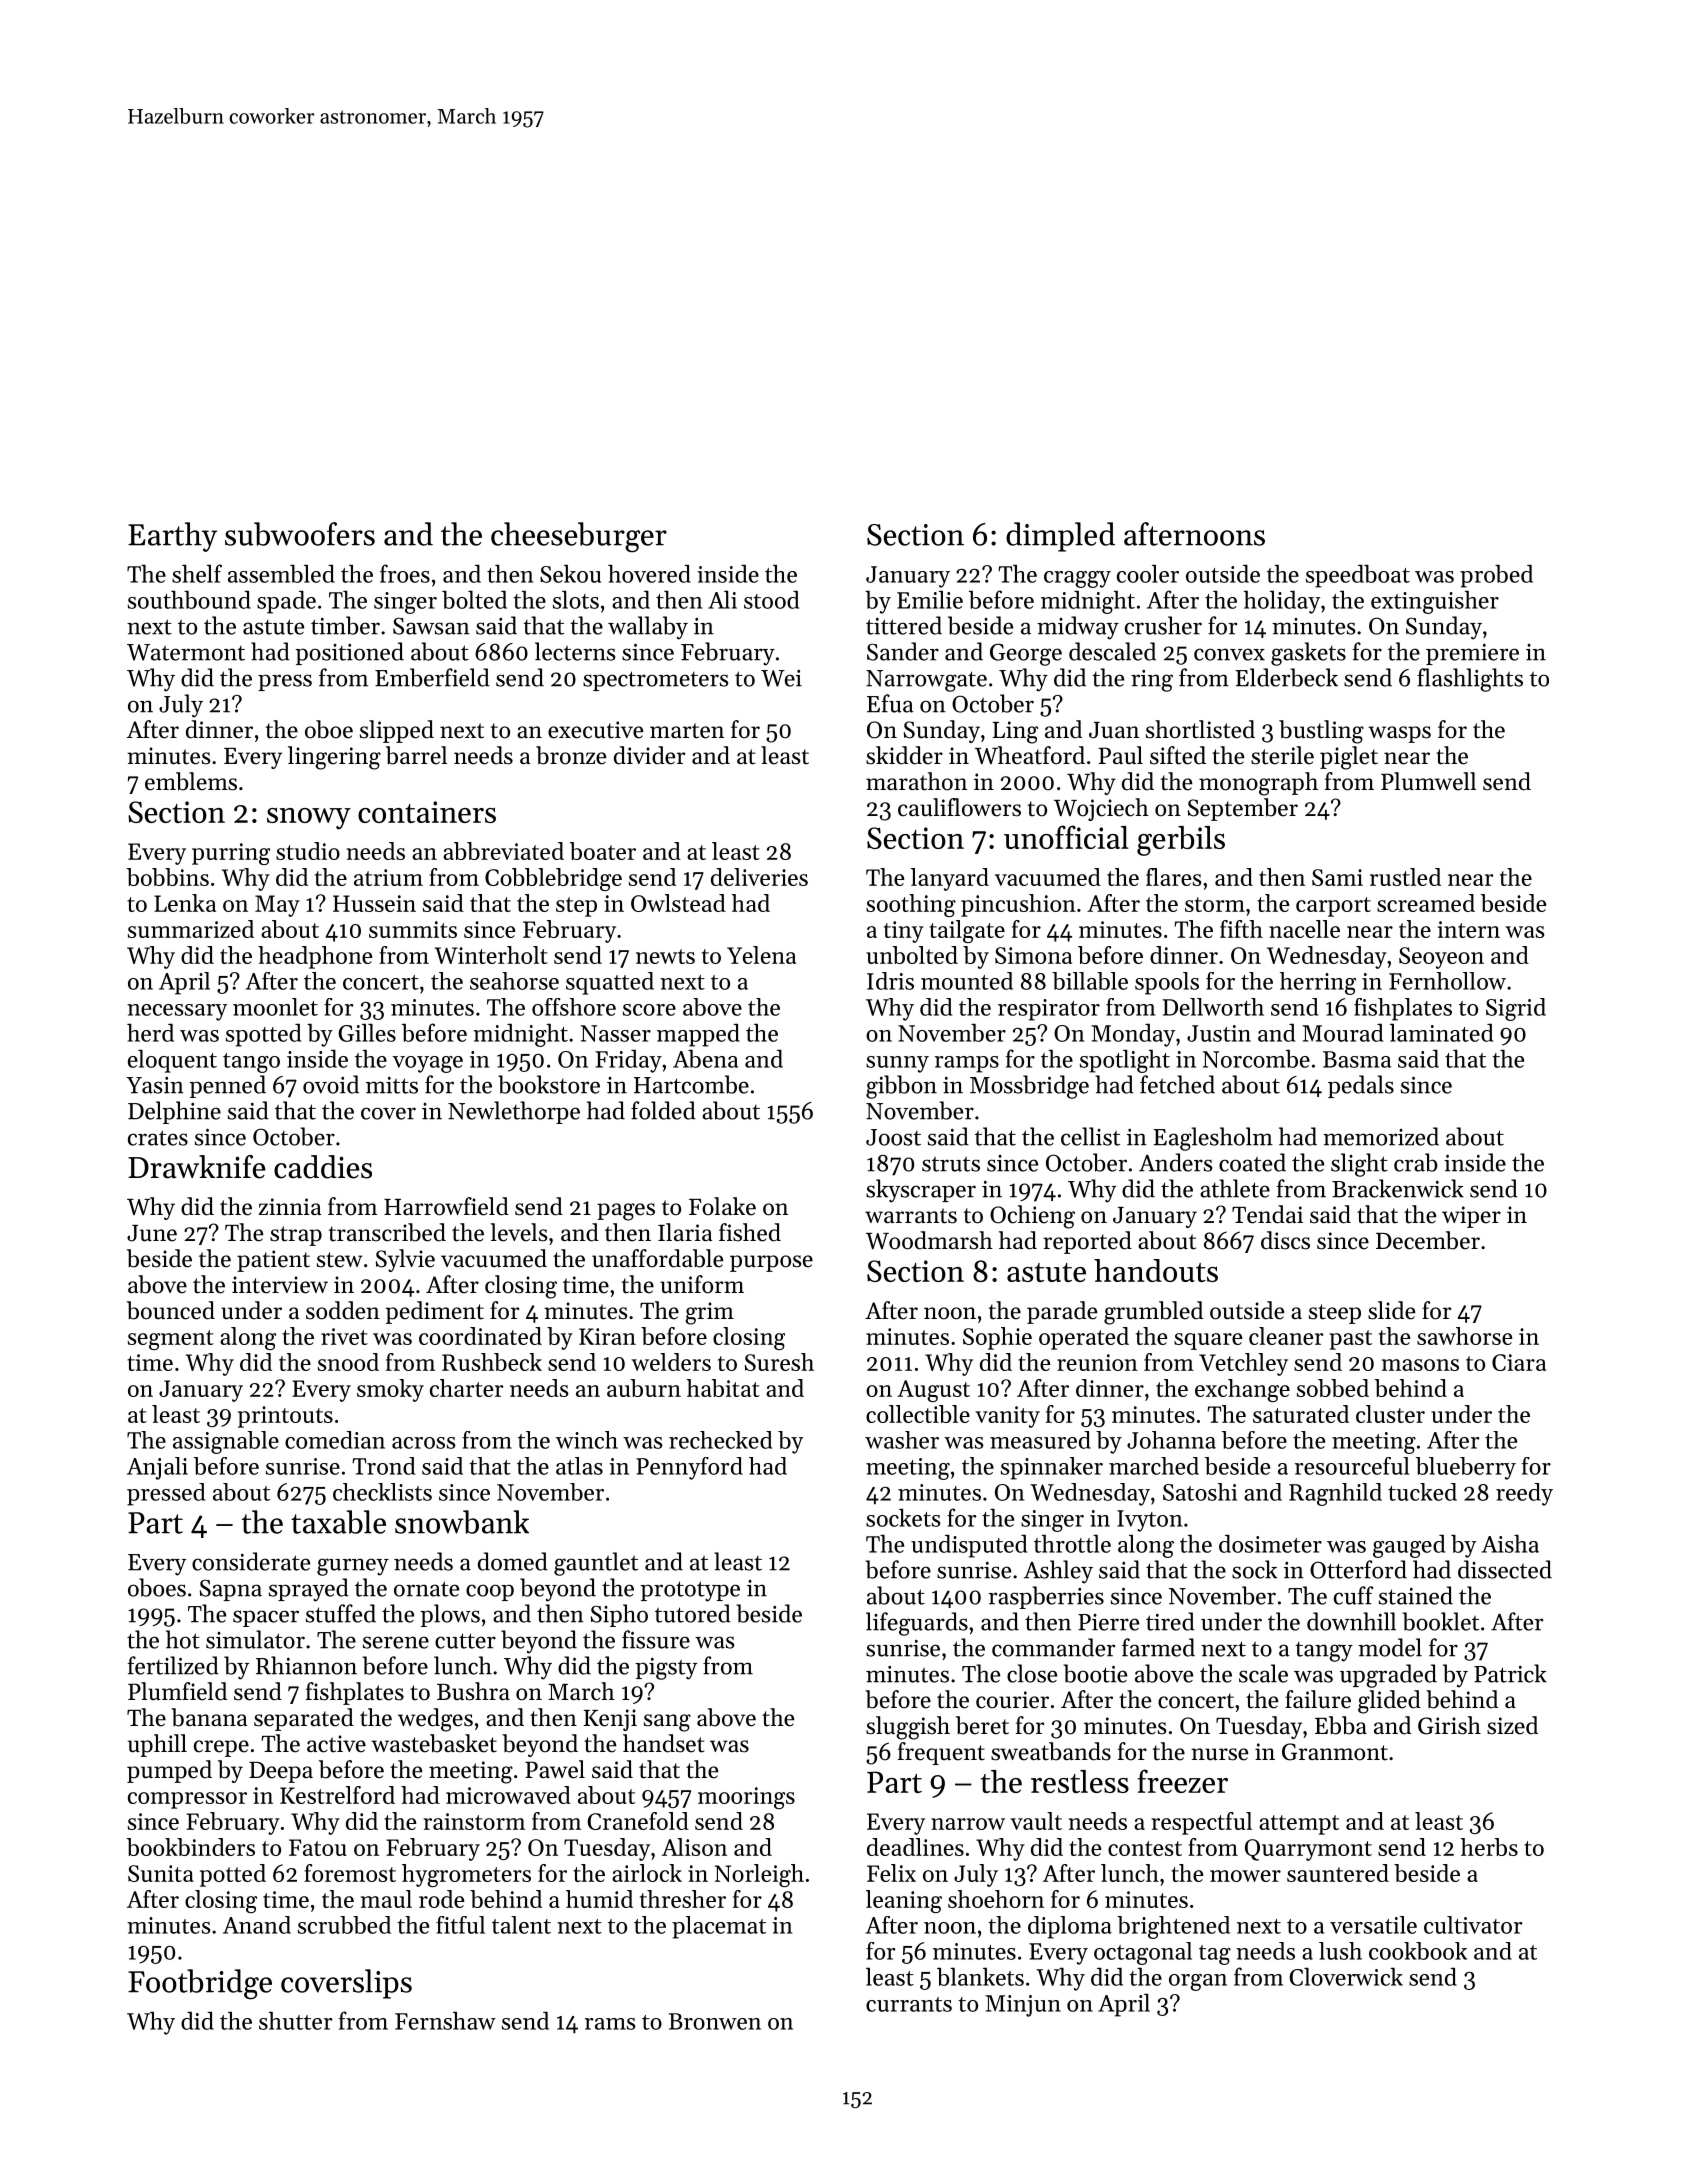  Describe the element at coordinates (286, 602) in the document. I see `spade` at that location.
